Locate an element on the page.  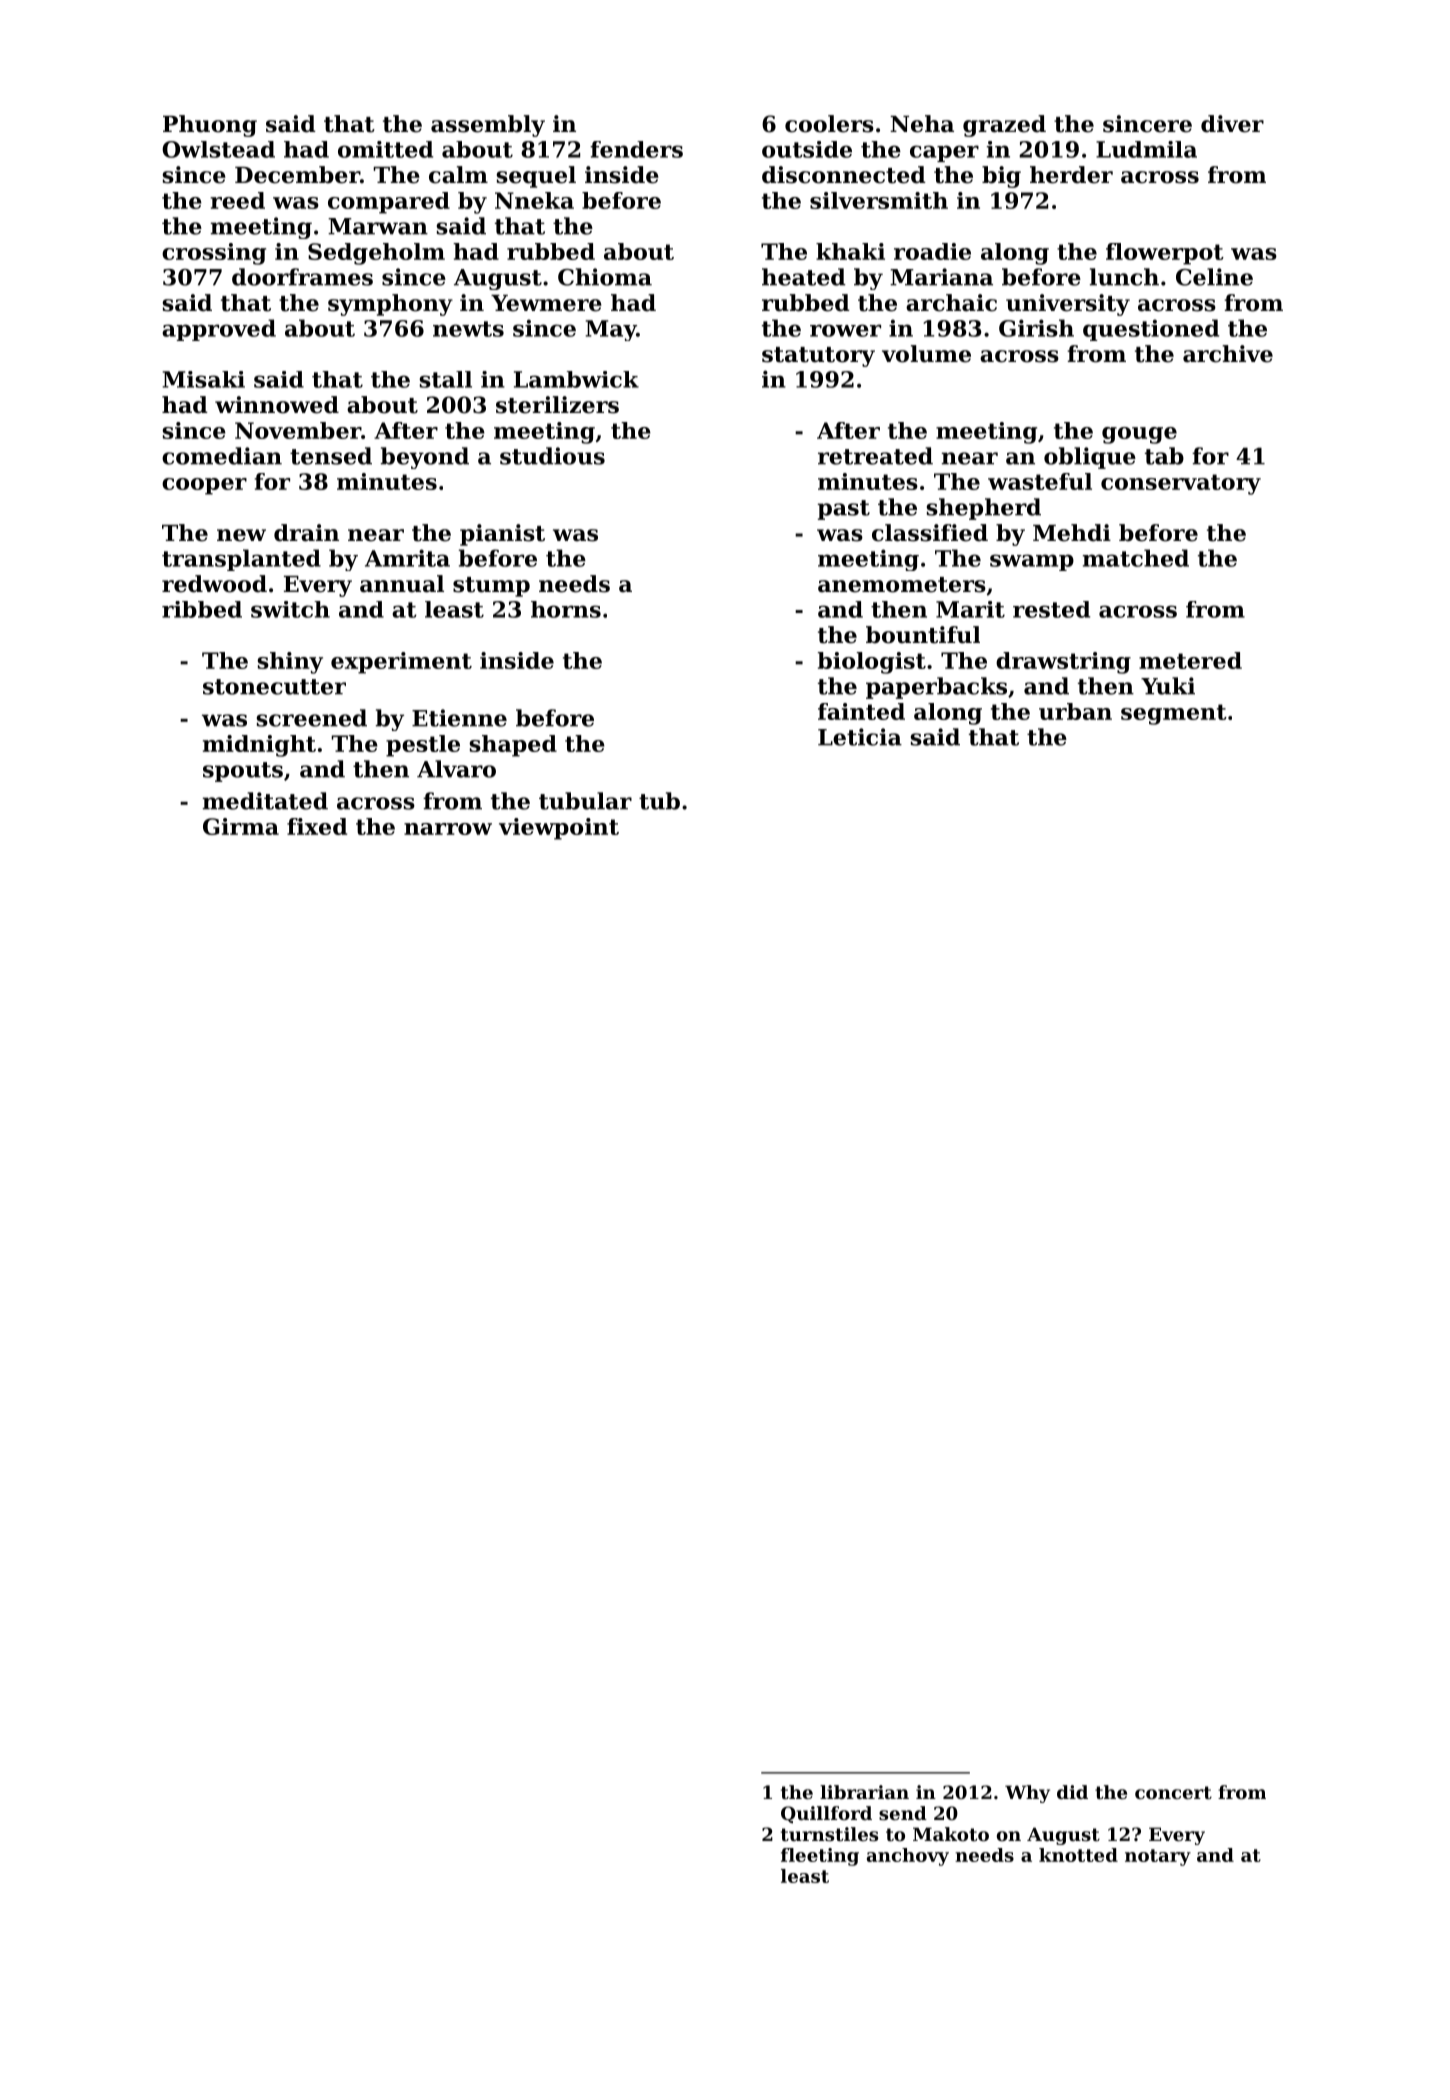
Quillford is located at coordinates (826, 1814).
